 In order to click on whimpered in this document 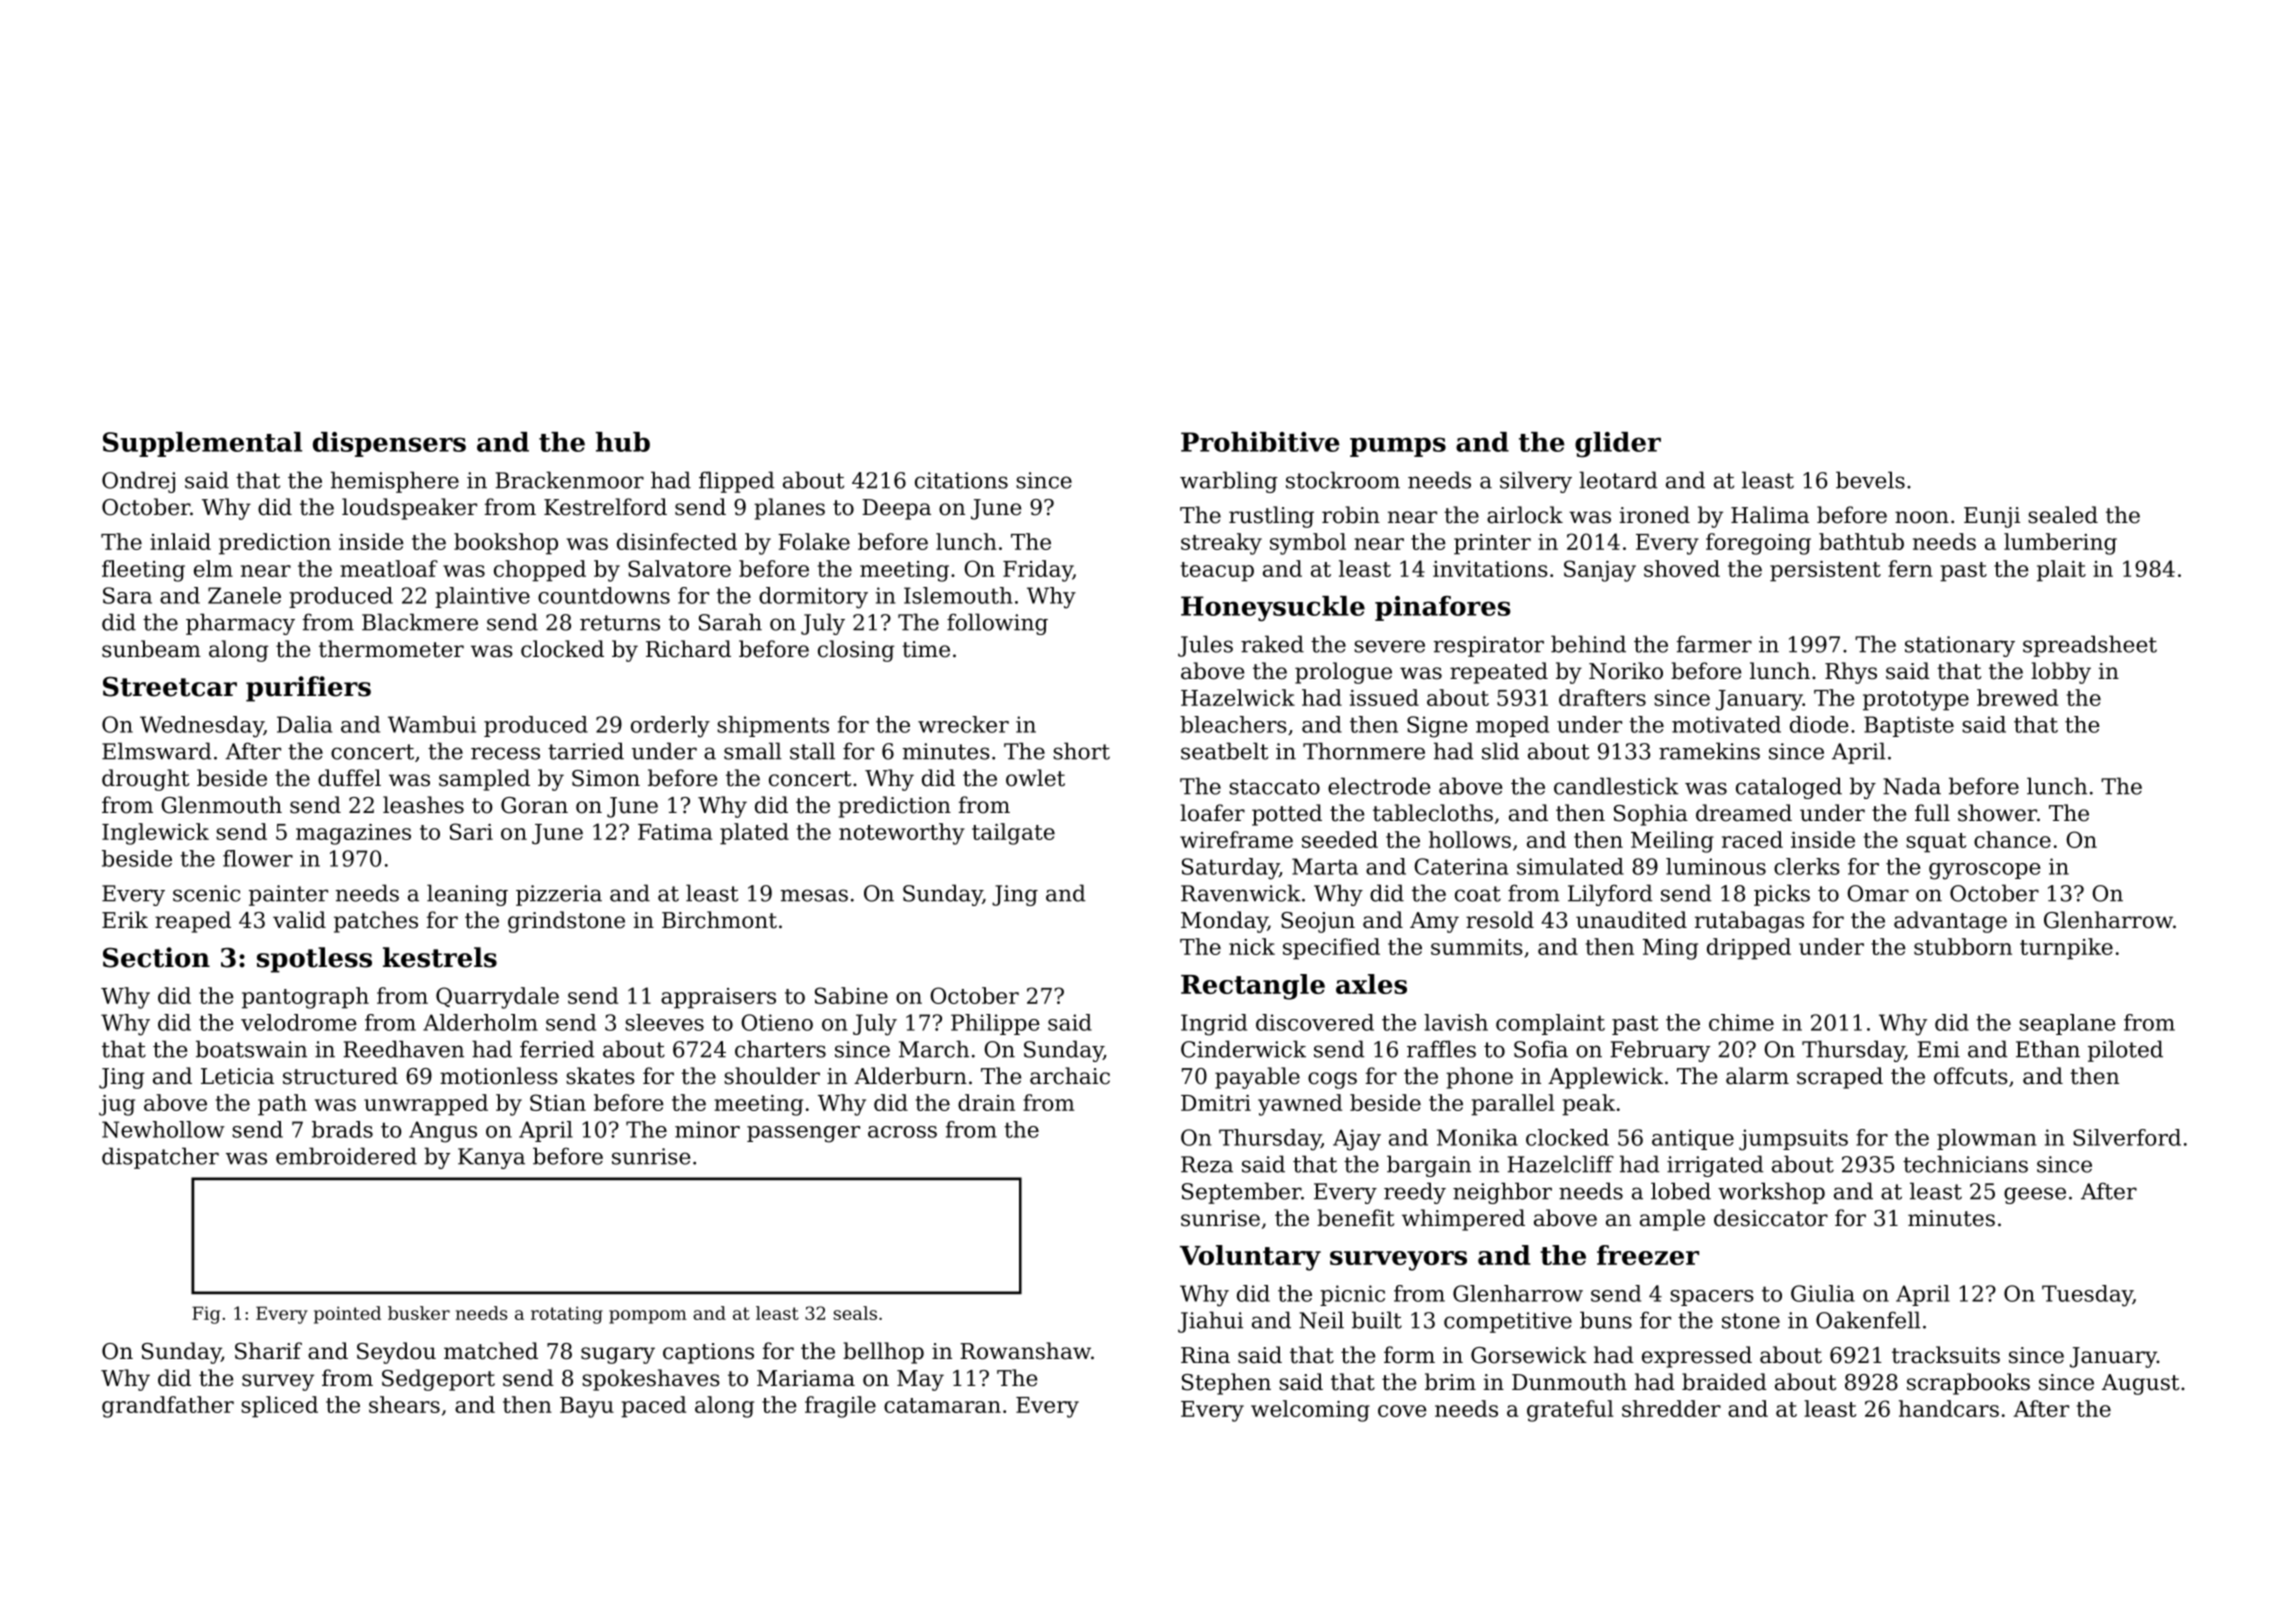, I will do `click(1463, 1220)`.
